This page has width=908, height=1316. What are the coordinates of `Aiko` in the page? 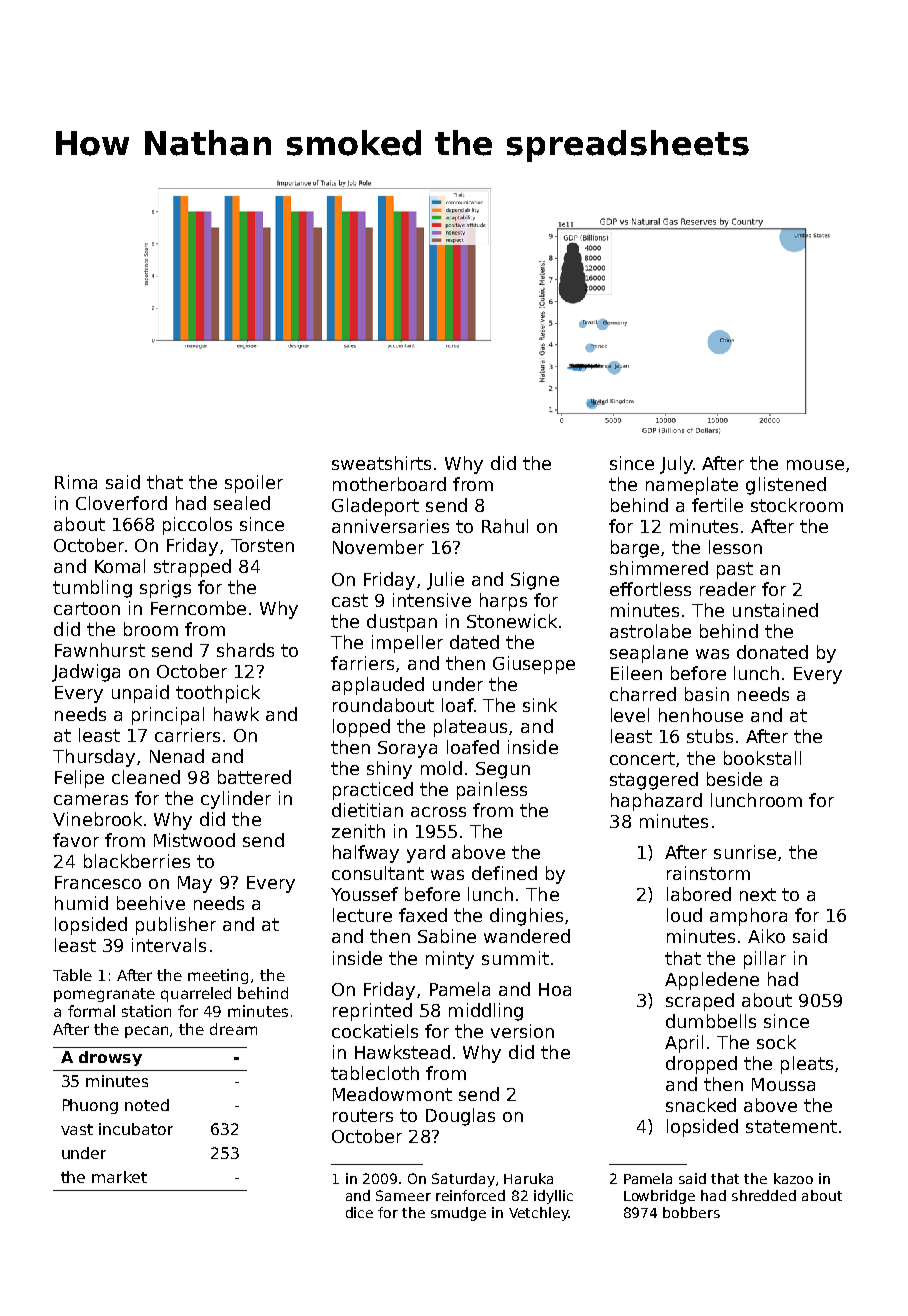 It's located at (766, 936).
